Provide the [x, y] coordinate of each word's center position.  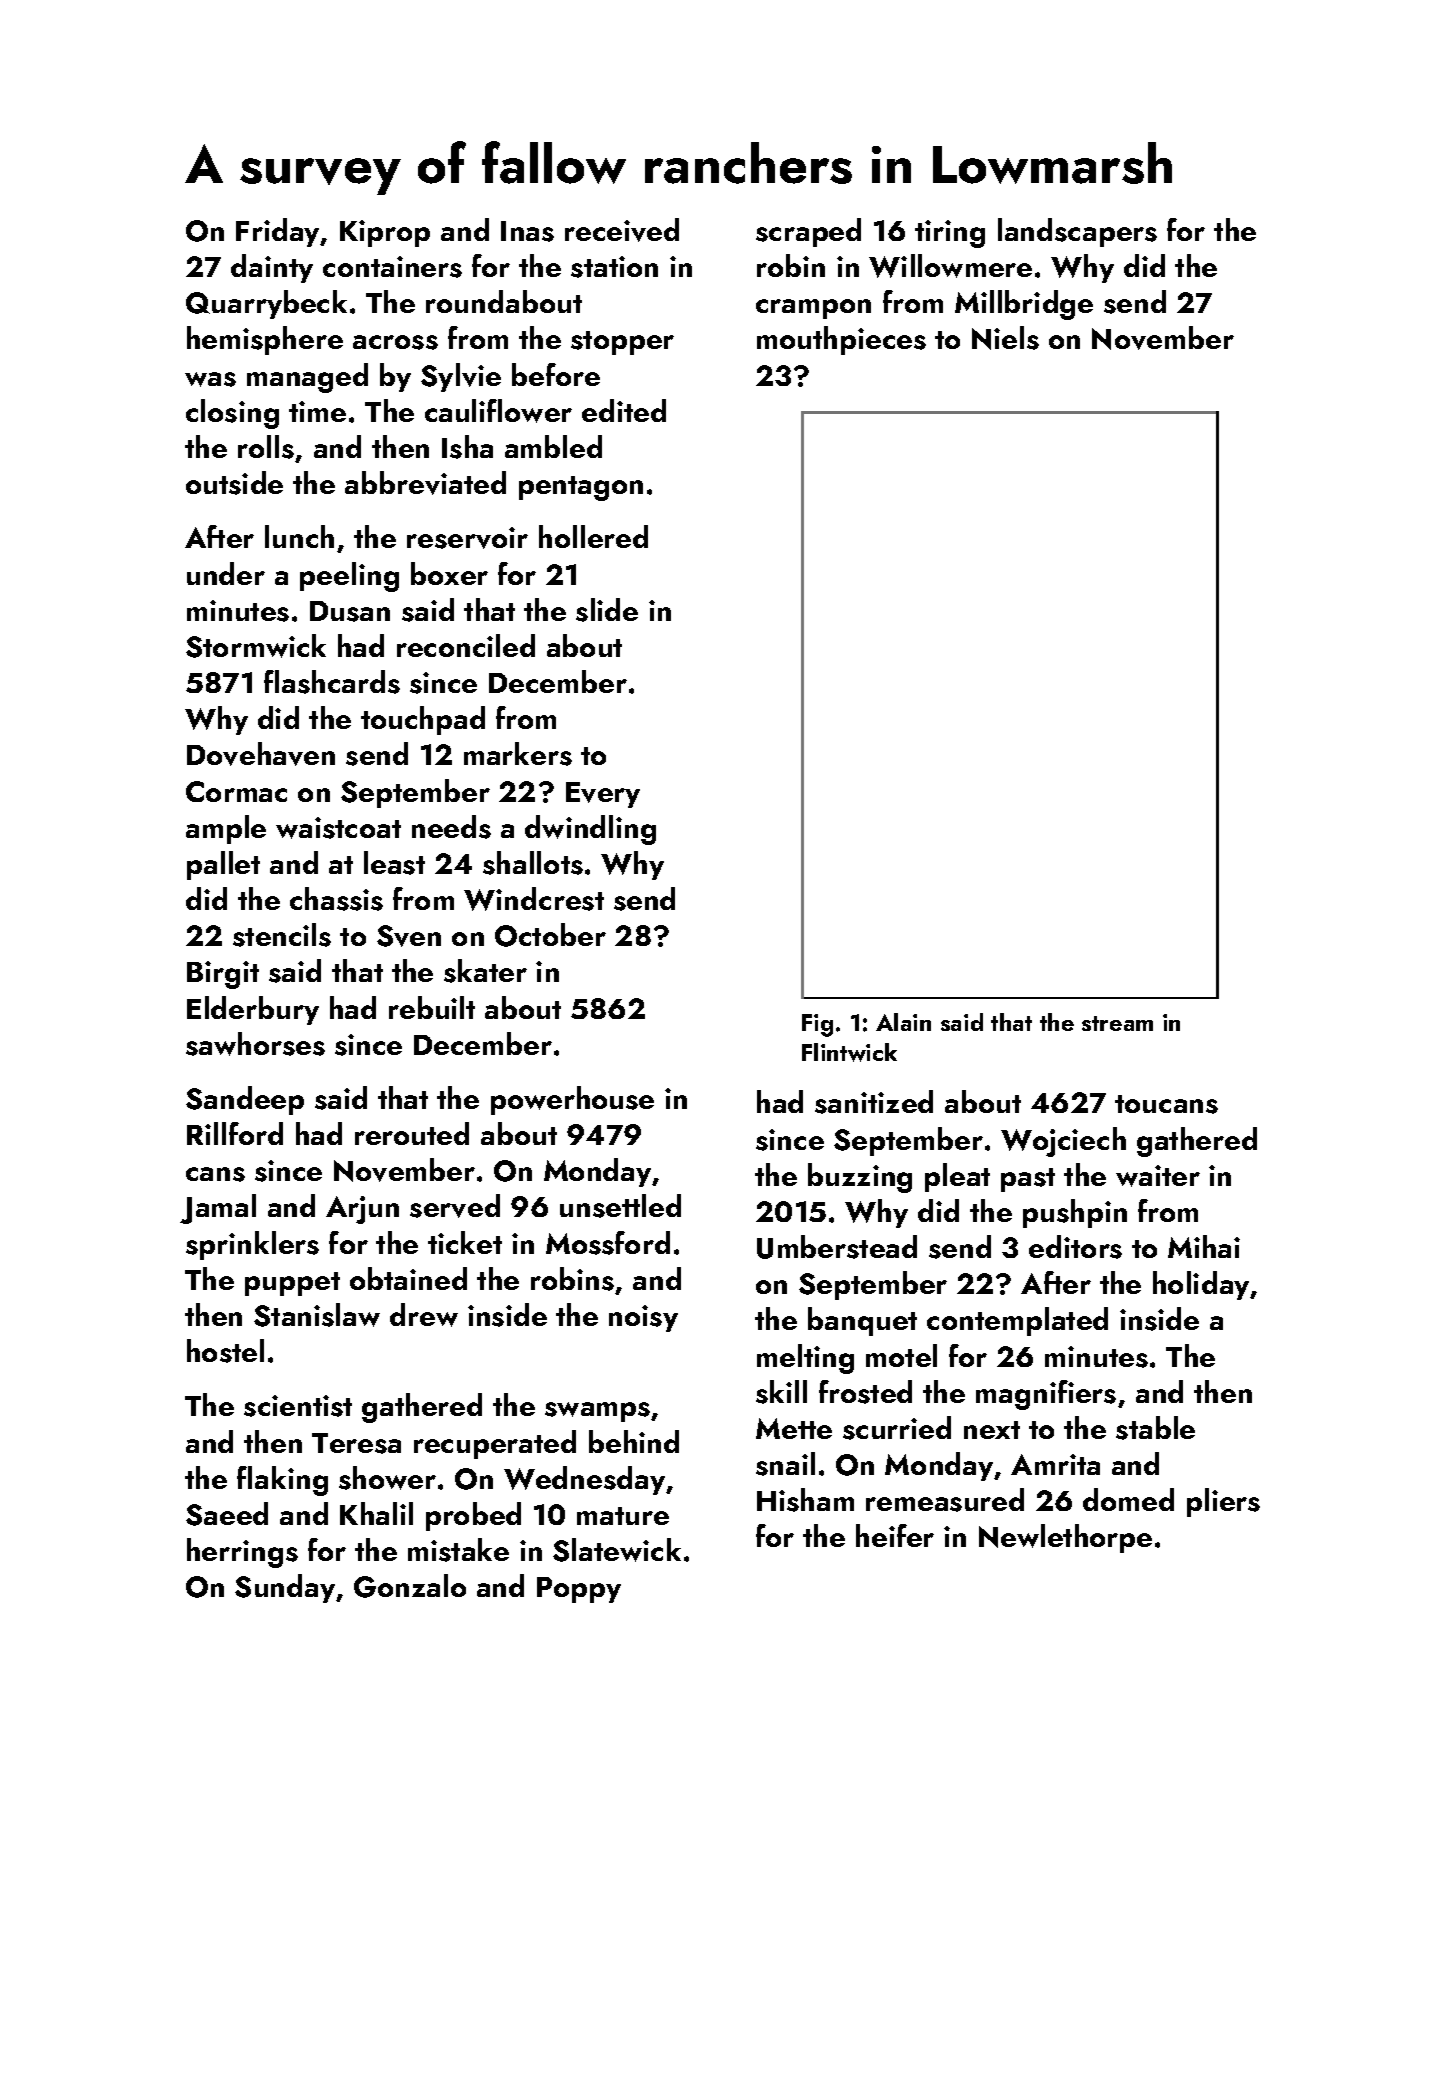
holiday [1202, 1285]
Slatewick [617, 1550]
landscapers [1077, 232]
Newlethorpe [1065, 1538]
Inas [527, 231]
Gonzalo [410, 1586]
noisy [643, 1318]
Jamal [218, 1209]
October [550, 935]
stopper [622, 343]
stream [1117, 1023]
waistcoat [338, 828]
